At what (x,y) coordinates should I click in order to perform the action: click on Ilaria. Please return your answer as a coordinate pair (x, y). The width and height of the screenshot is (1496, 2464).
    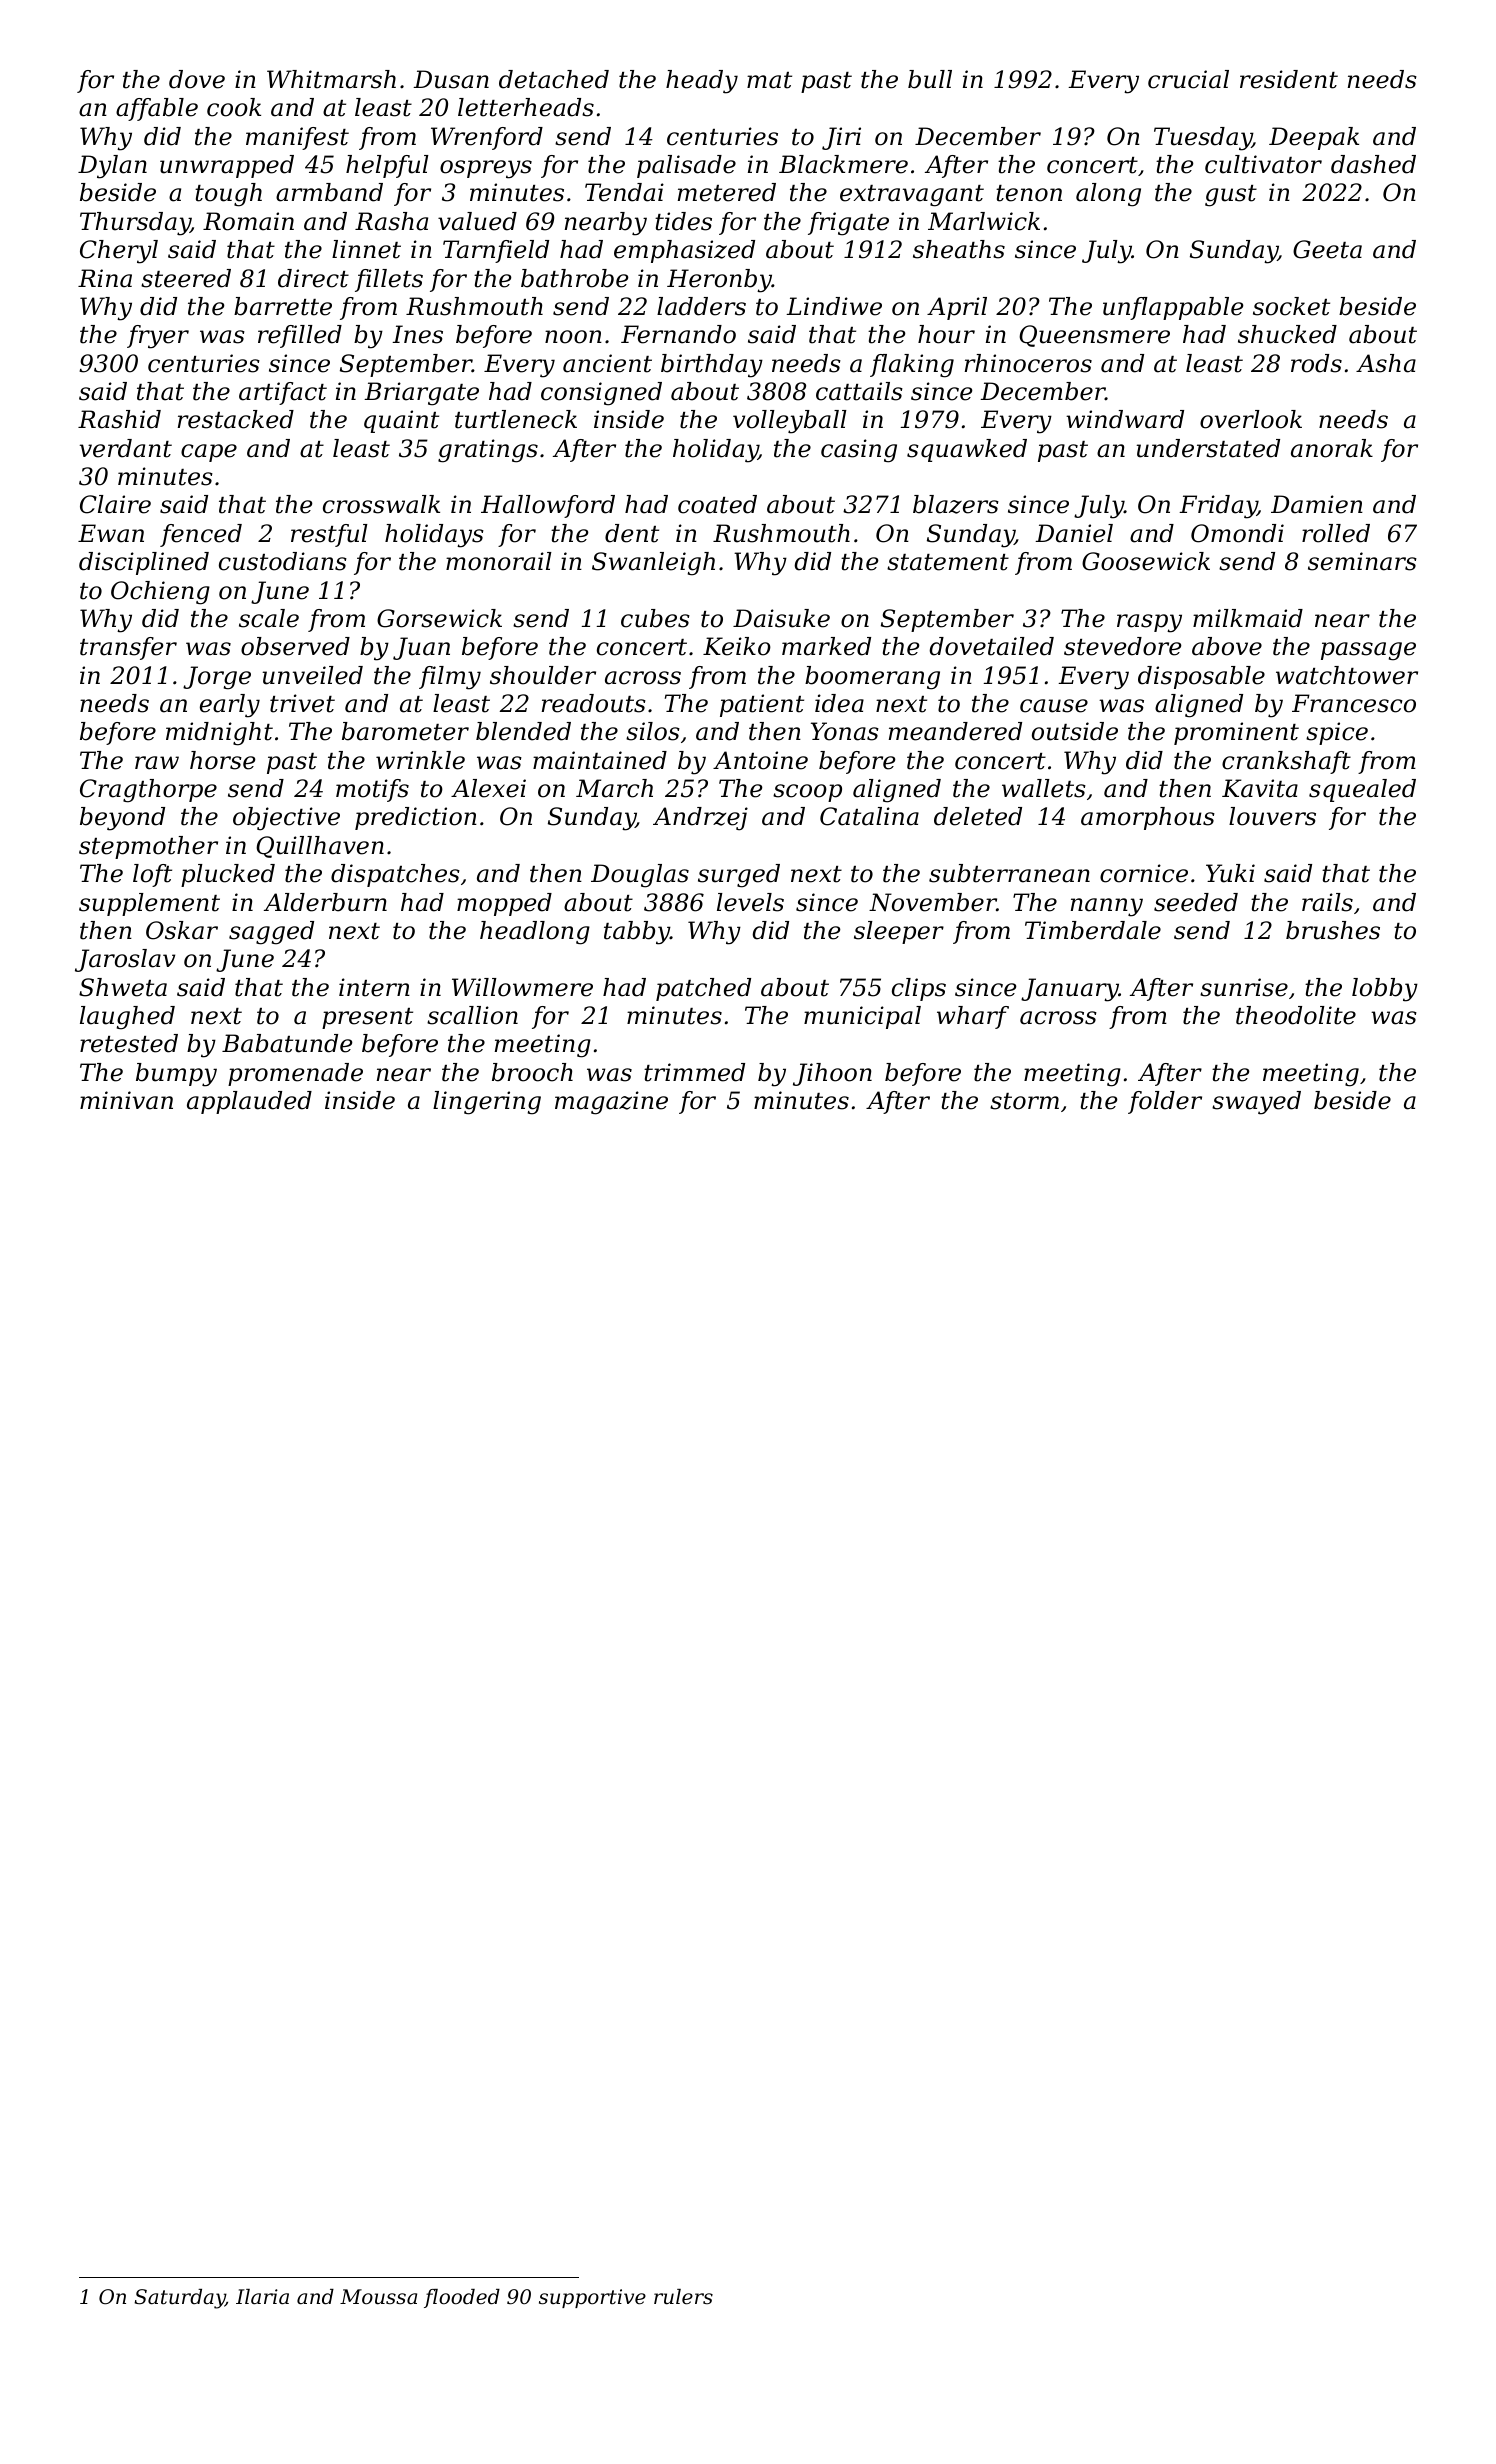
    Looking at the image, I should click on (262, 2297).
